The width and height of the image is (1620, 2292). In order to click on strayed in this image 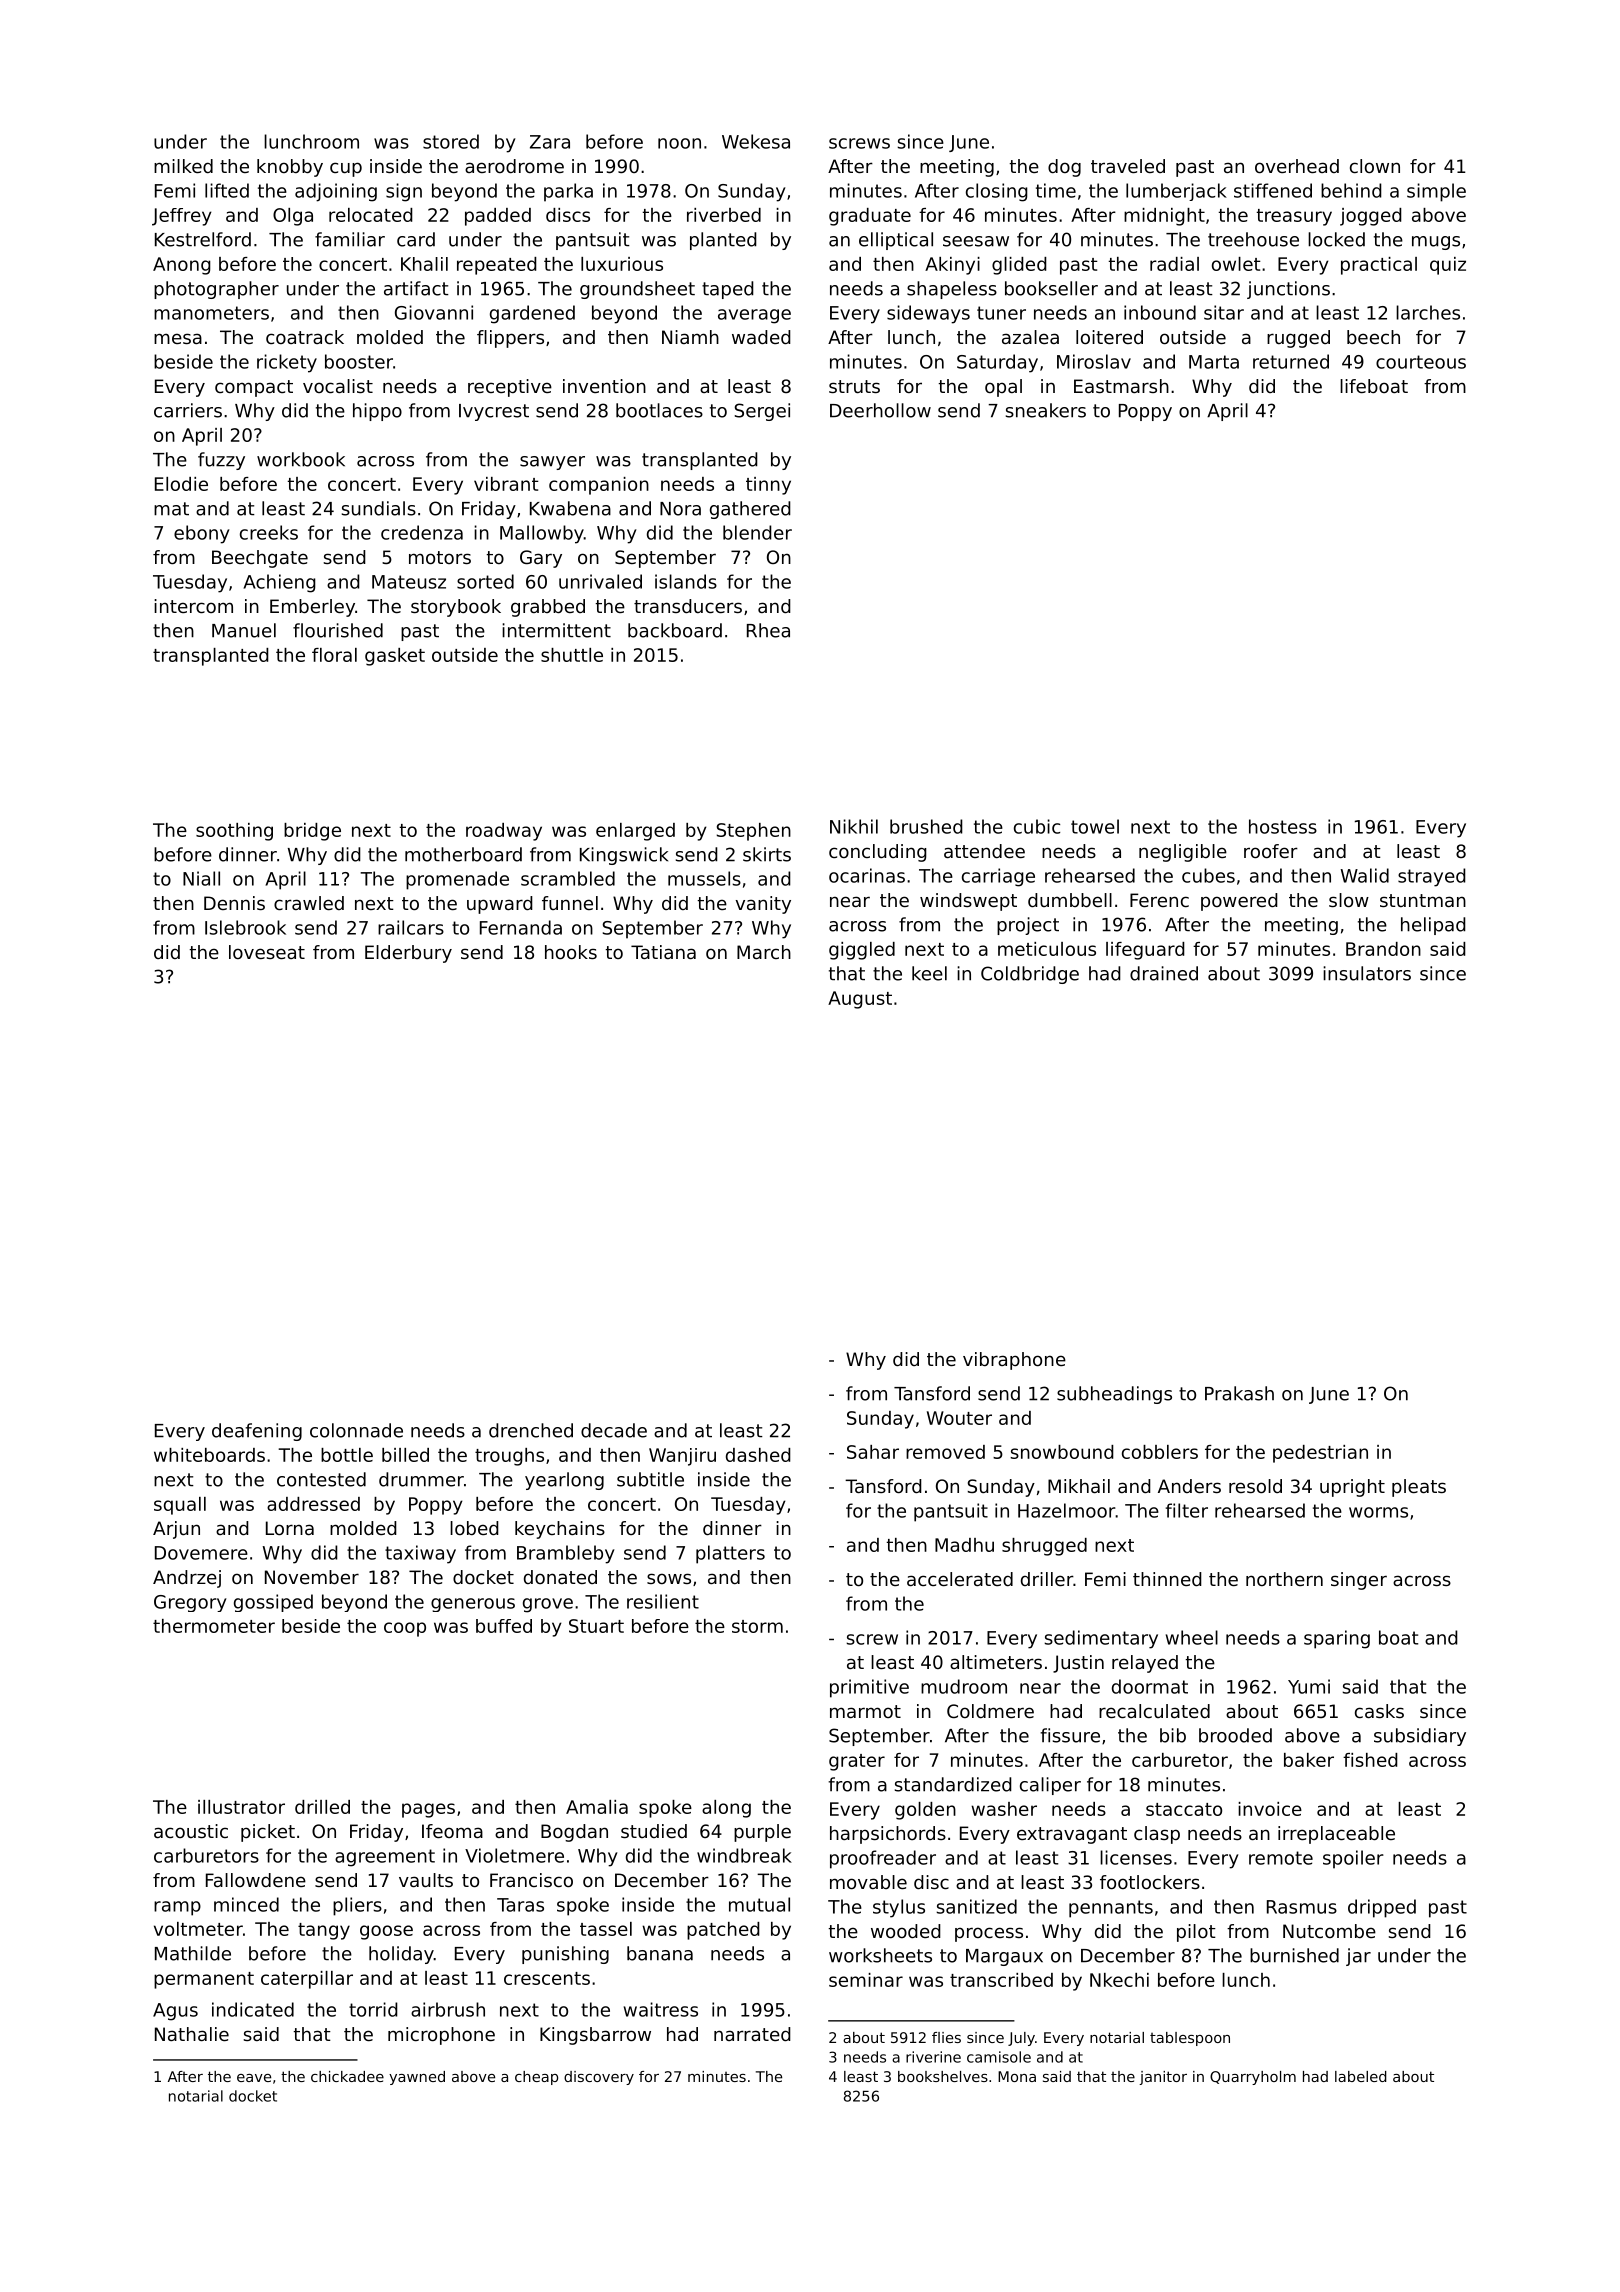, I will do `click(1432, 877)`.
